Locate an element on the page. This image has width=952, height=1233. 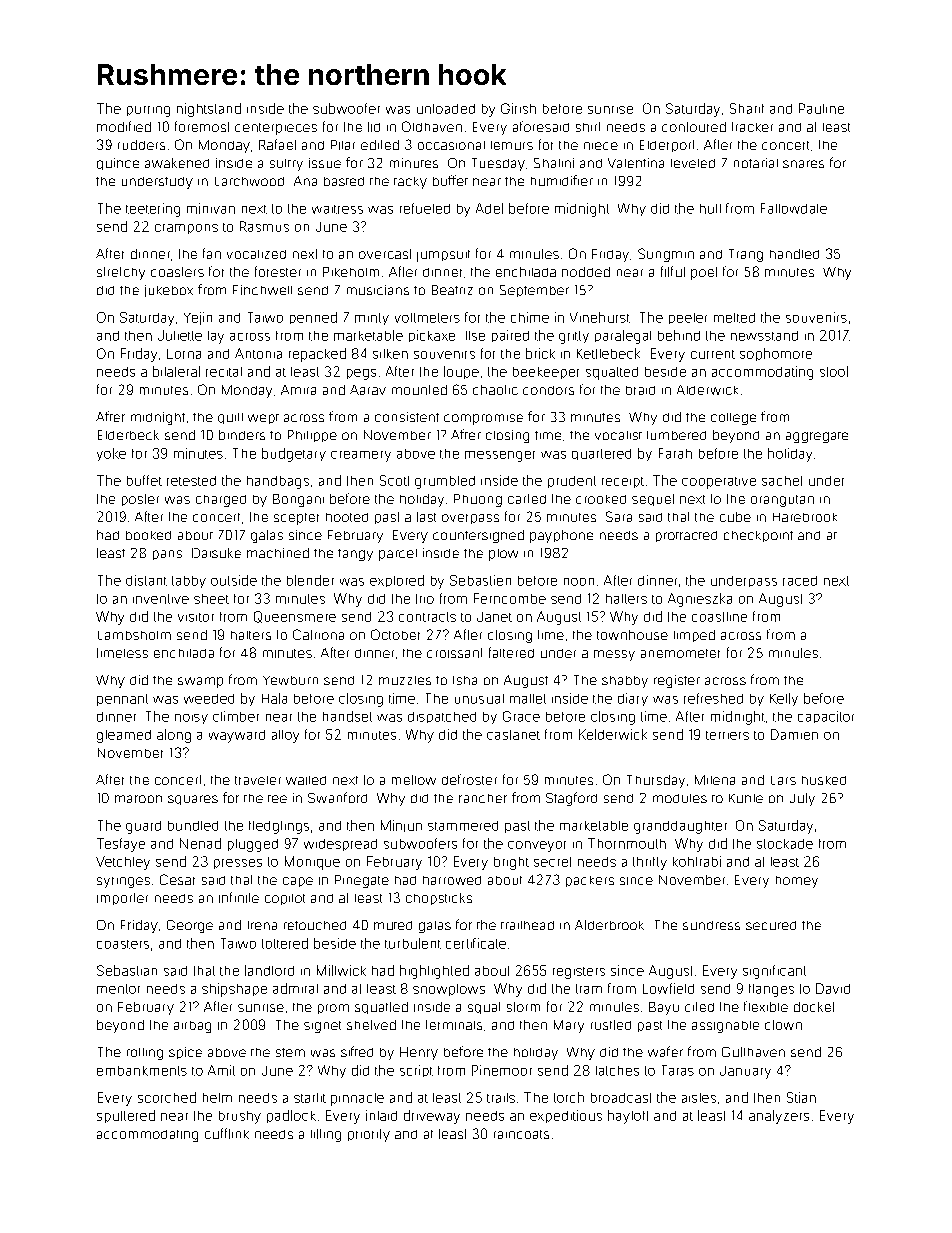
stool is located at coordinates (834, 371).
